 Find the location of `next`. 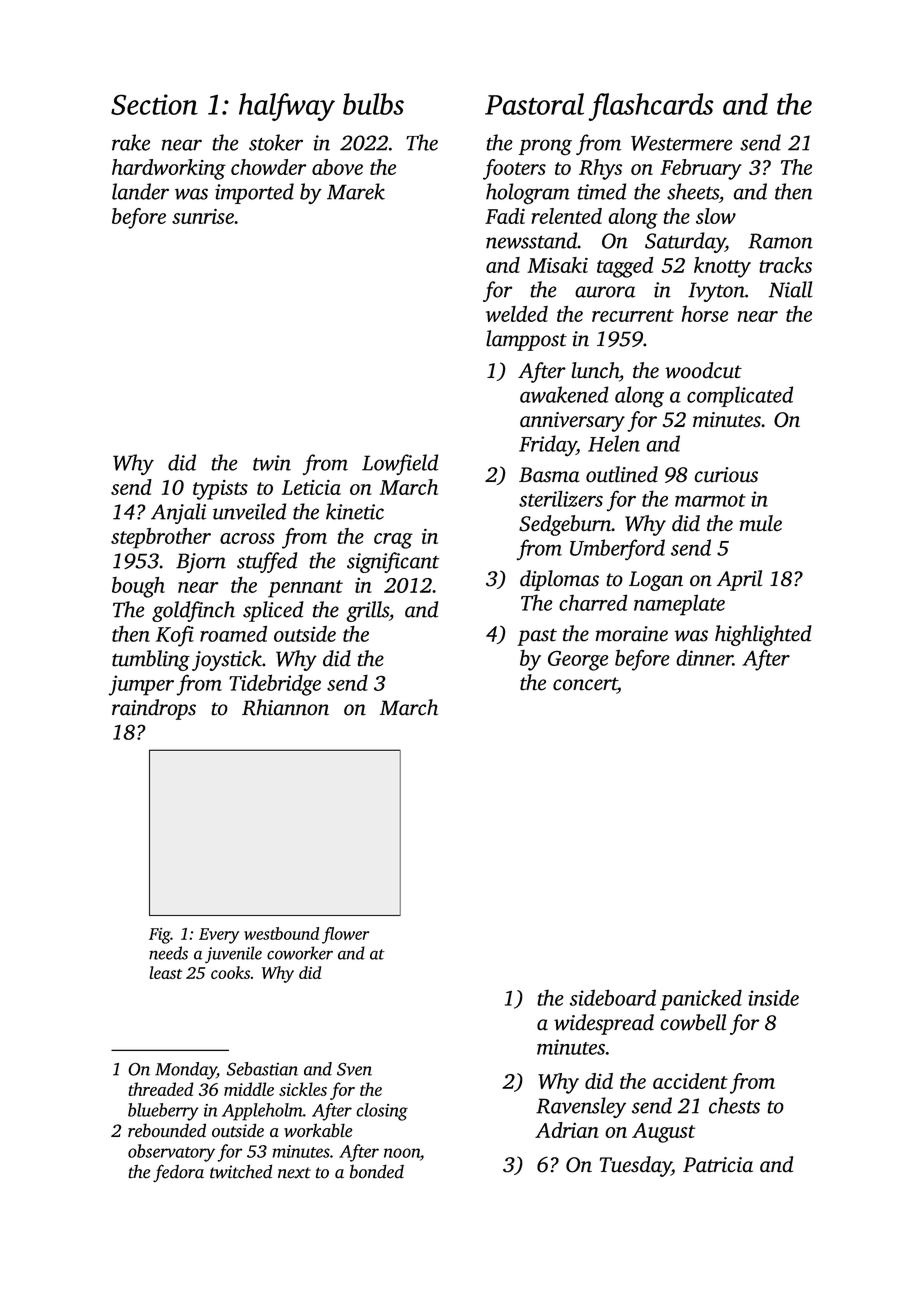

next is located at coordinates (294, 1173).
